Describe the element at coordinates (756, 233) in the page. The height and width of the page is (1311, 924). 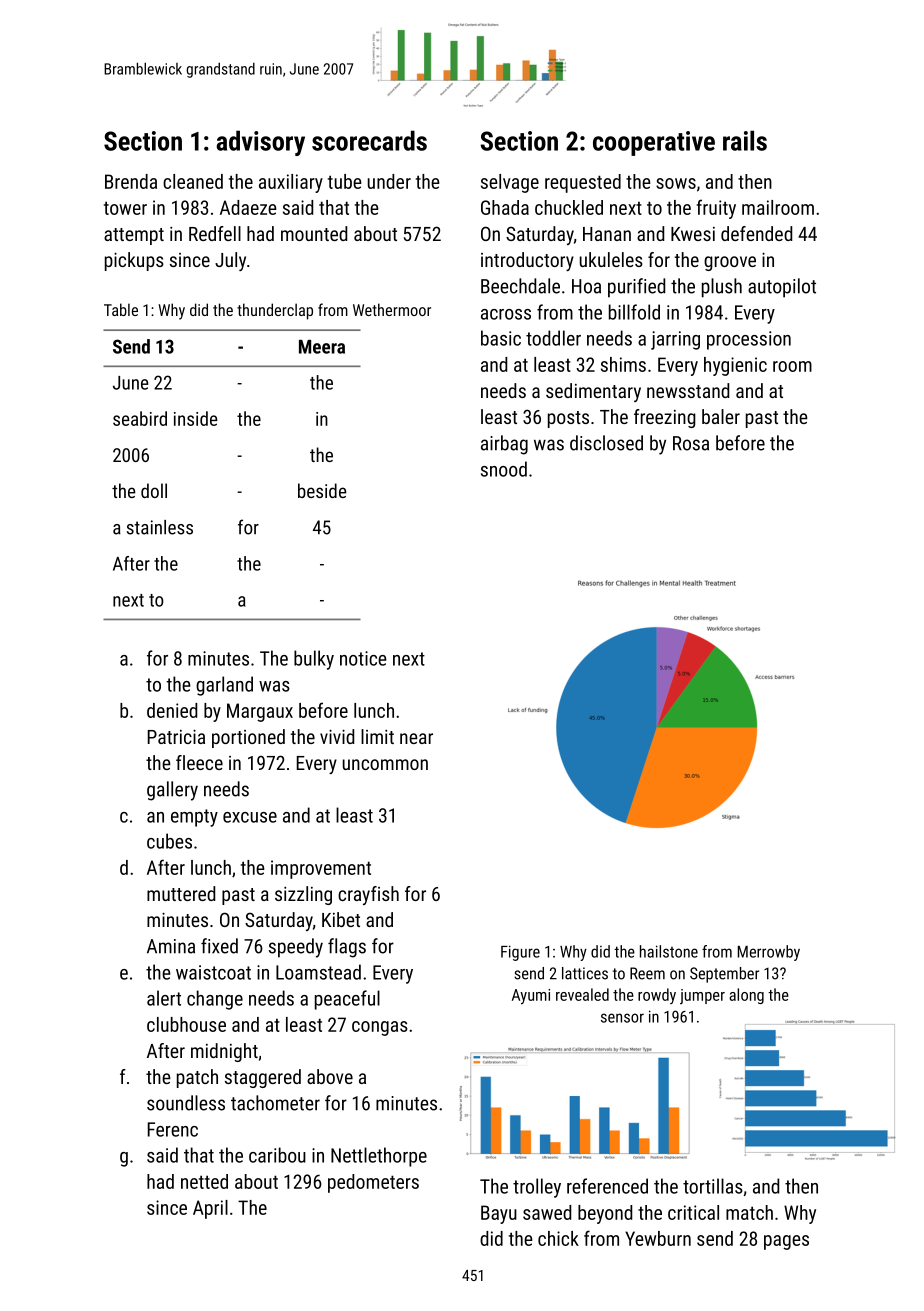
I see `defended` at that location.
